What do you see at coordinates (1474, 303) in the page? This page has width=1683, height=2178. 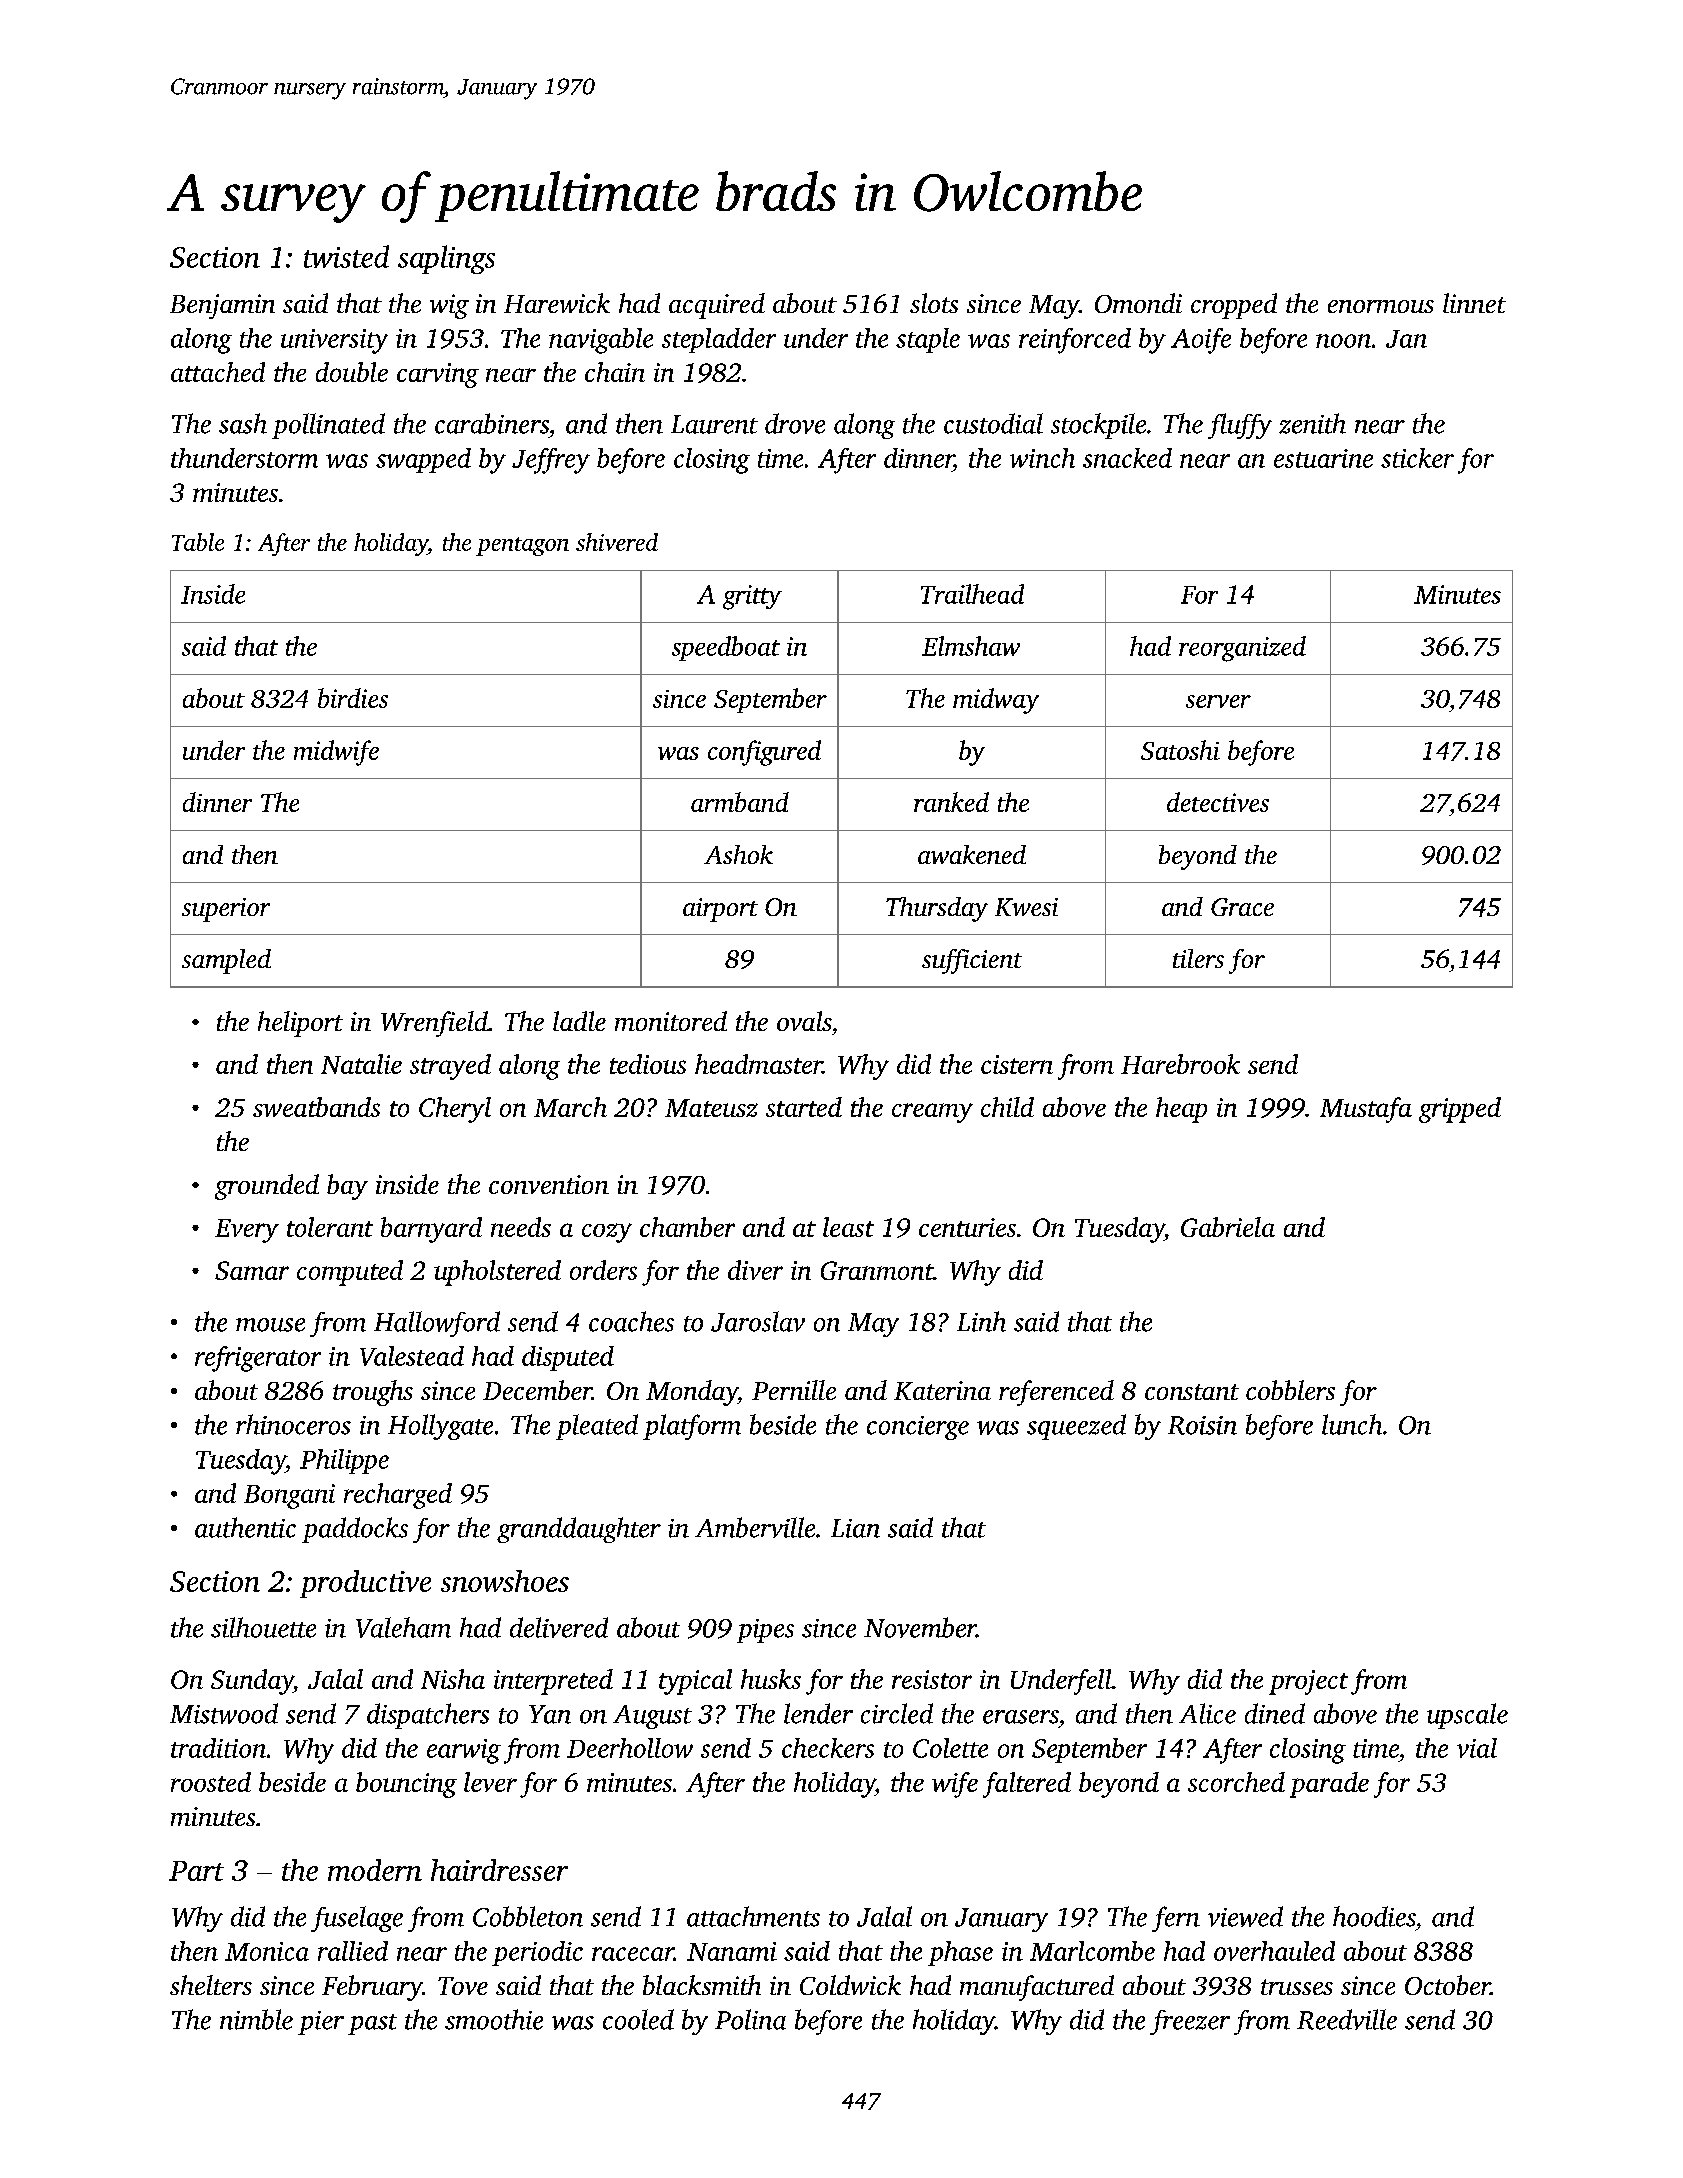 I see `linnet` at bounding box center [1474, 303].
